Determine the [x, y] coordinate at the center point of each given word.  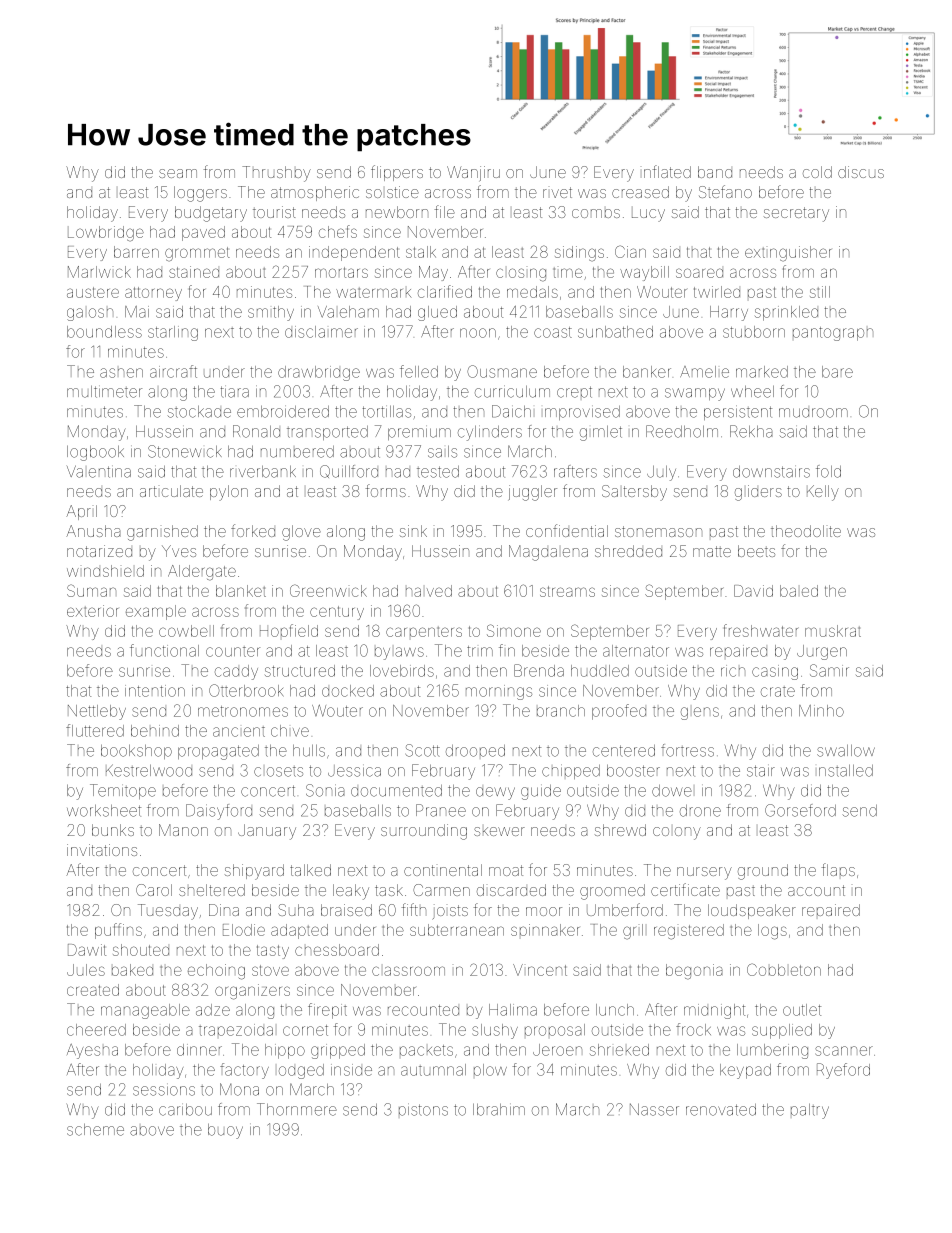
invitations [102, 850]
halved [429, 591]
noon [478, 333]
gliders [758, 493]
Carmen [441, 890]
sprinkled [786, 313]
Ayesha [92, 1051]
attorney [153, 294]
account [816, 890]
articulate [171, 491]
